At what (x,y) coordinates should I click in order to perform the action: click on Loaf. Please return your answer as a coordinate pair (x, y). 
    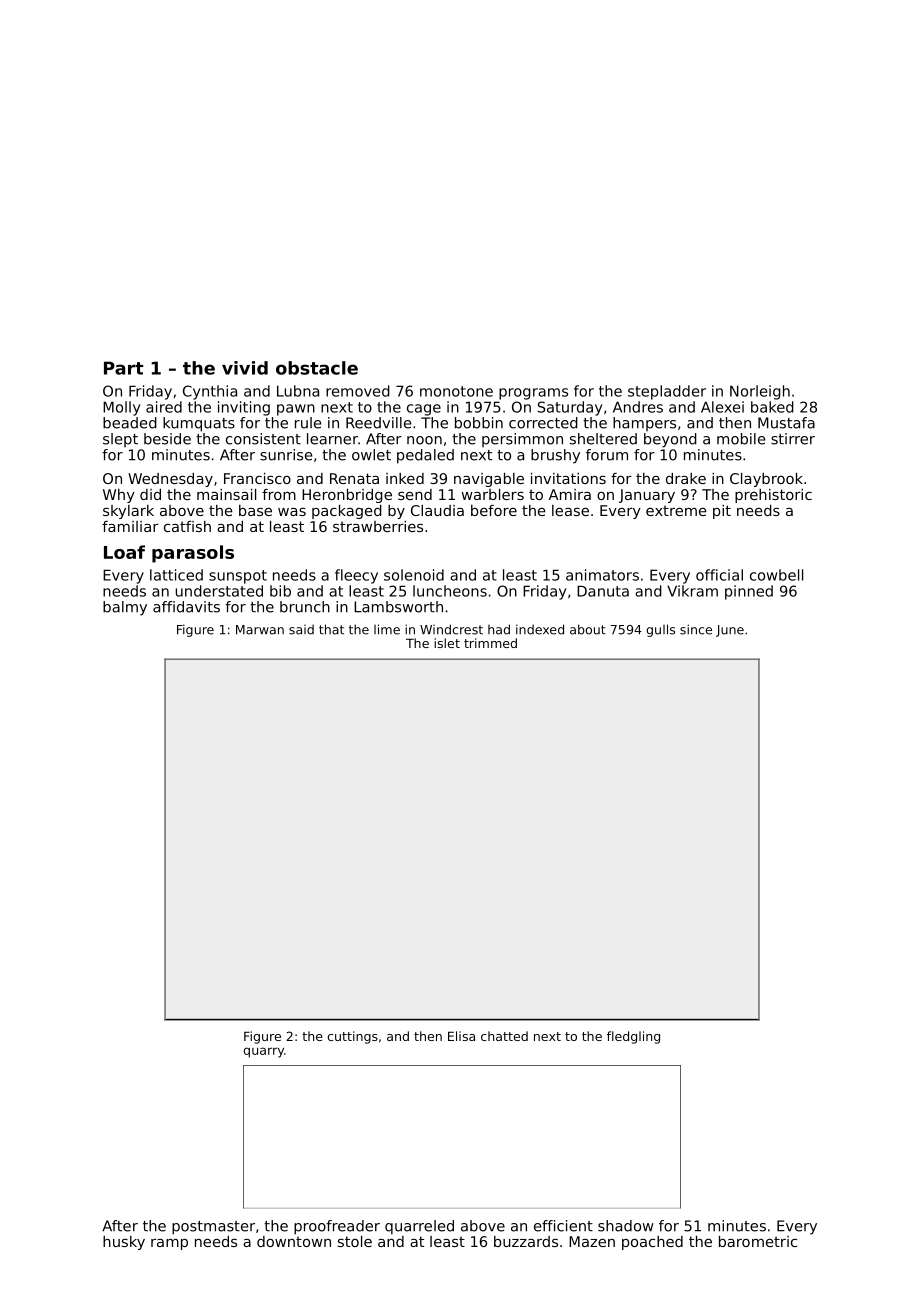
    Looking at the image, I should click on (124, 552).
